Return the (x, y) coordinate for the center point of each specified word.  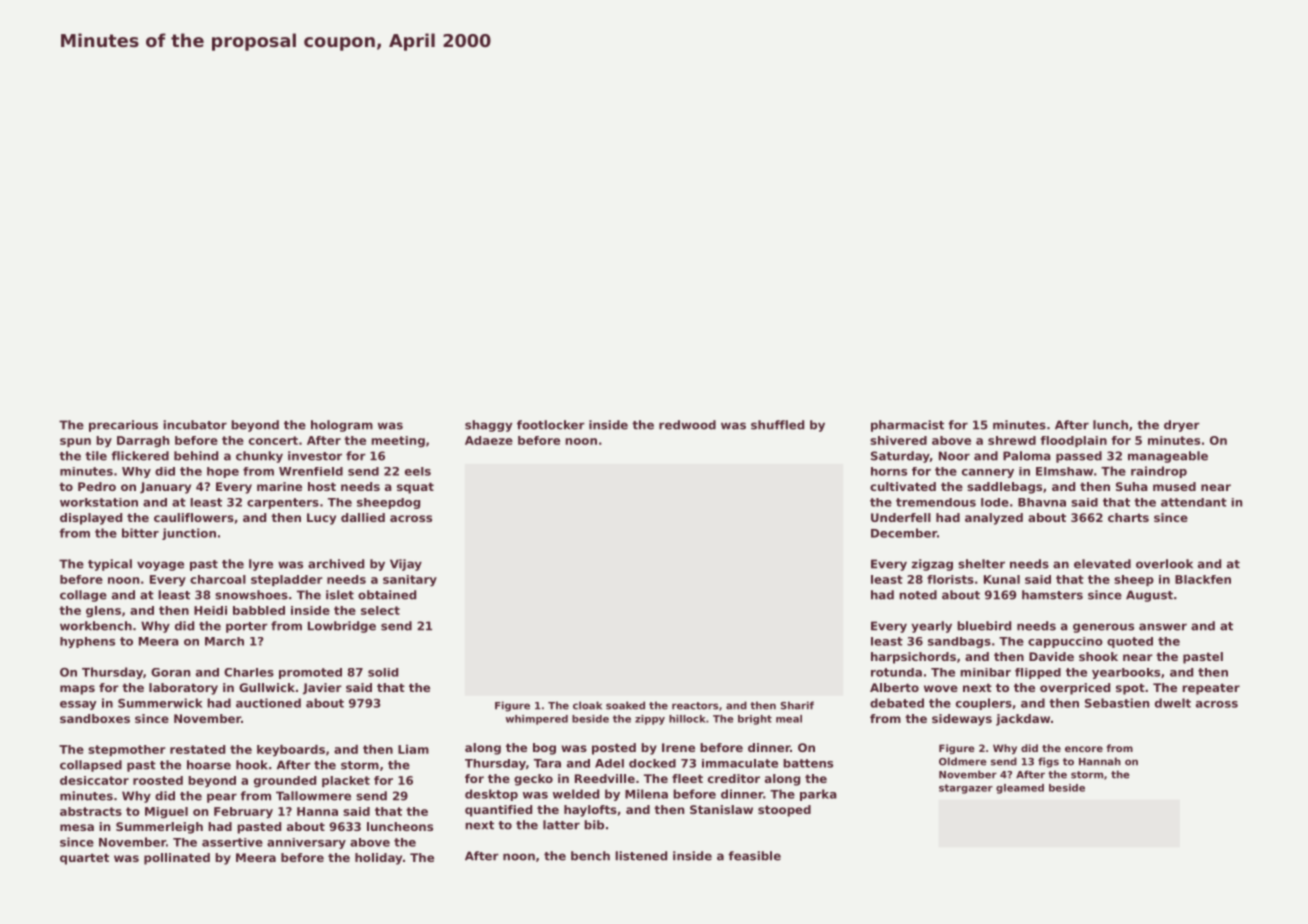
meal (789, 719)
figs (1048, 762)
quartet (84, 859)
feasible (754, 856)
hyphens (87, 642)
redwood (687, 425)
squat (415, 488)
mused (1174, 486)
